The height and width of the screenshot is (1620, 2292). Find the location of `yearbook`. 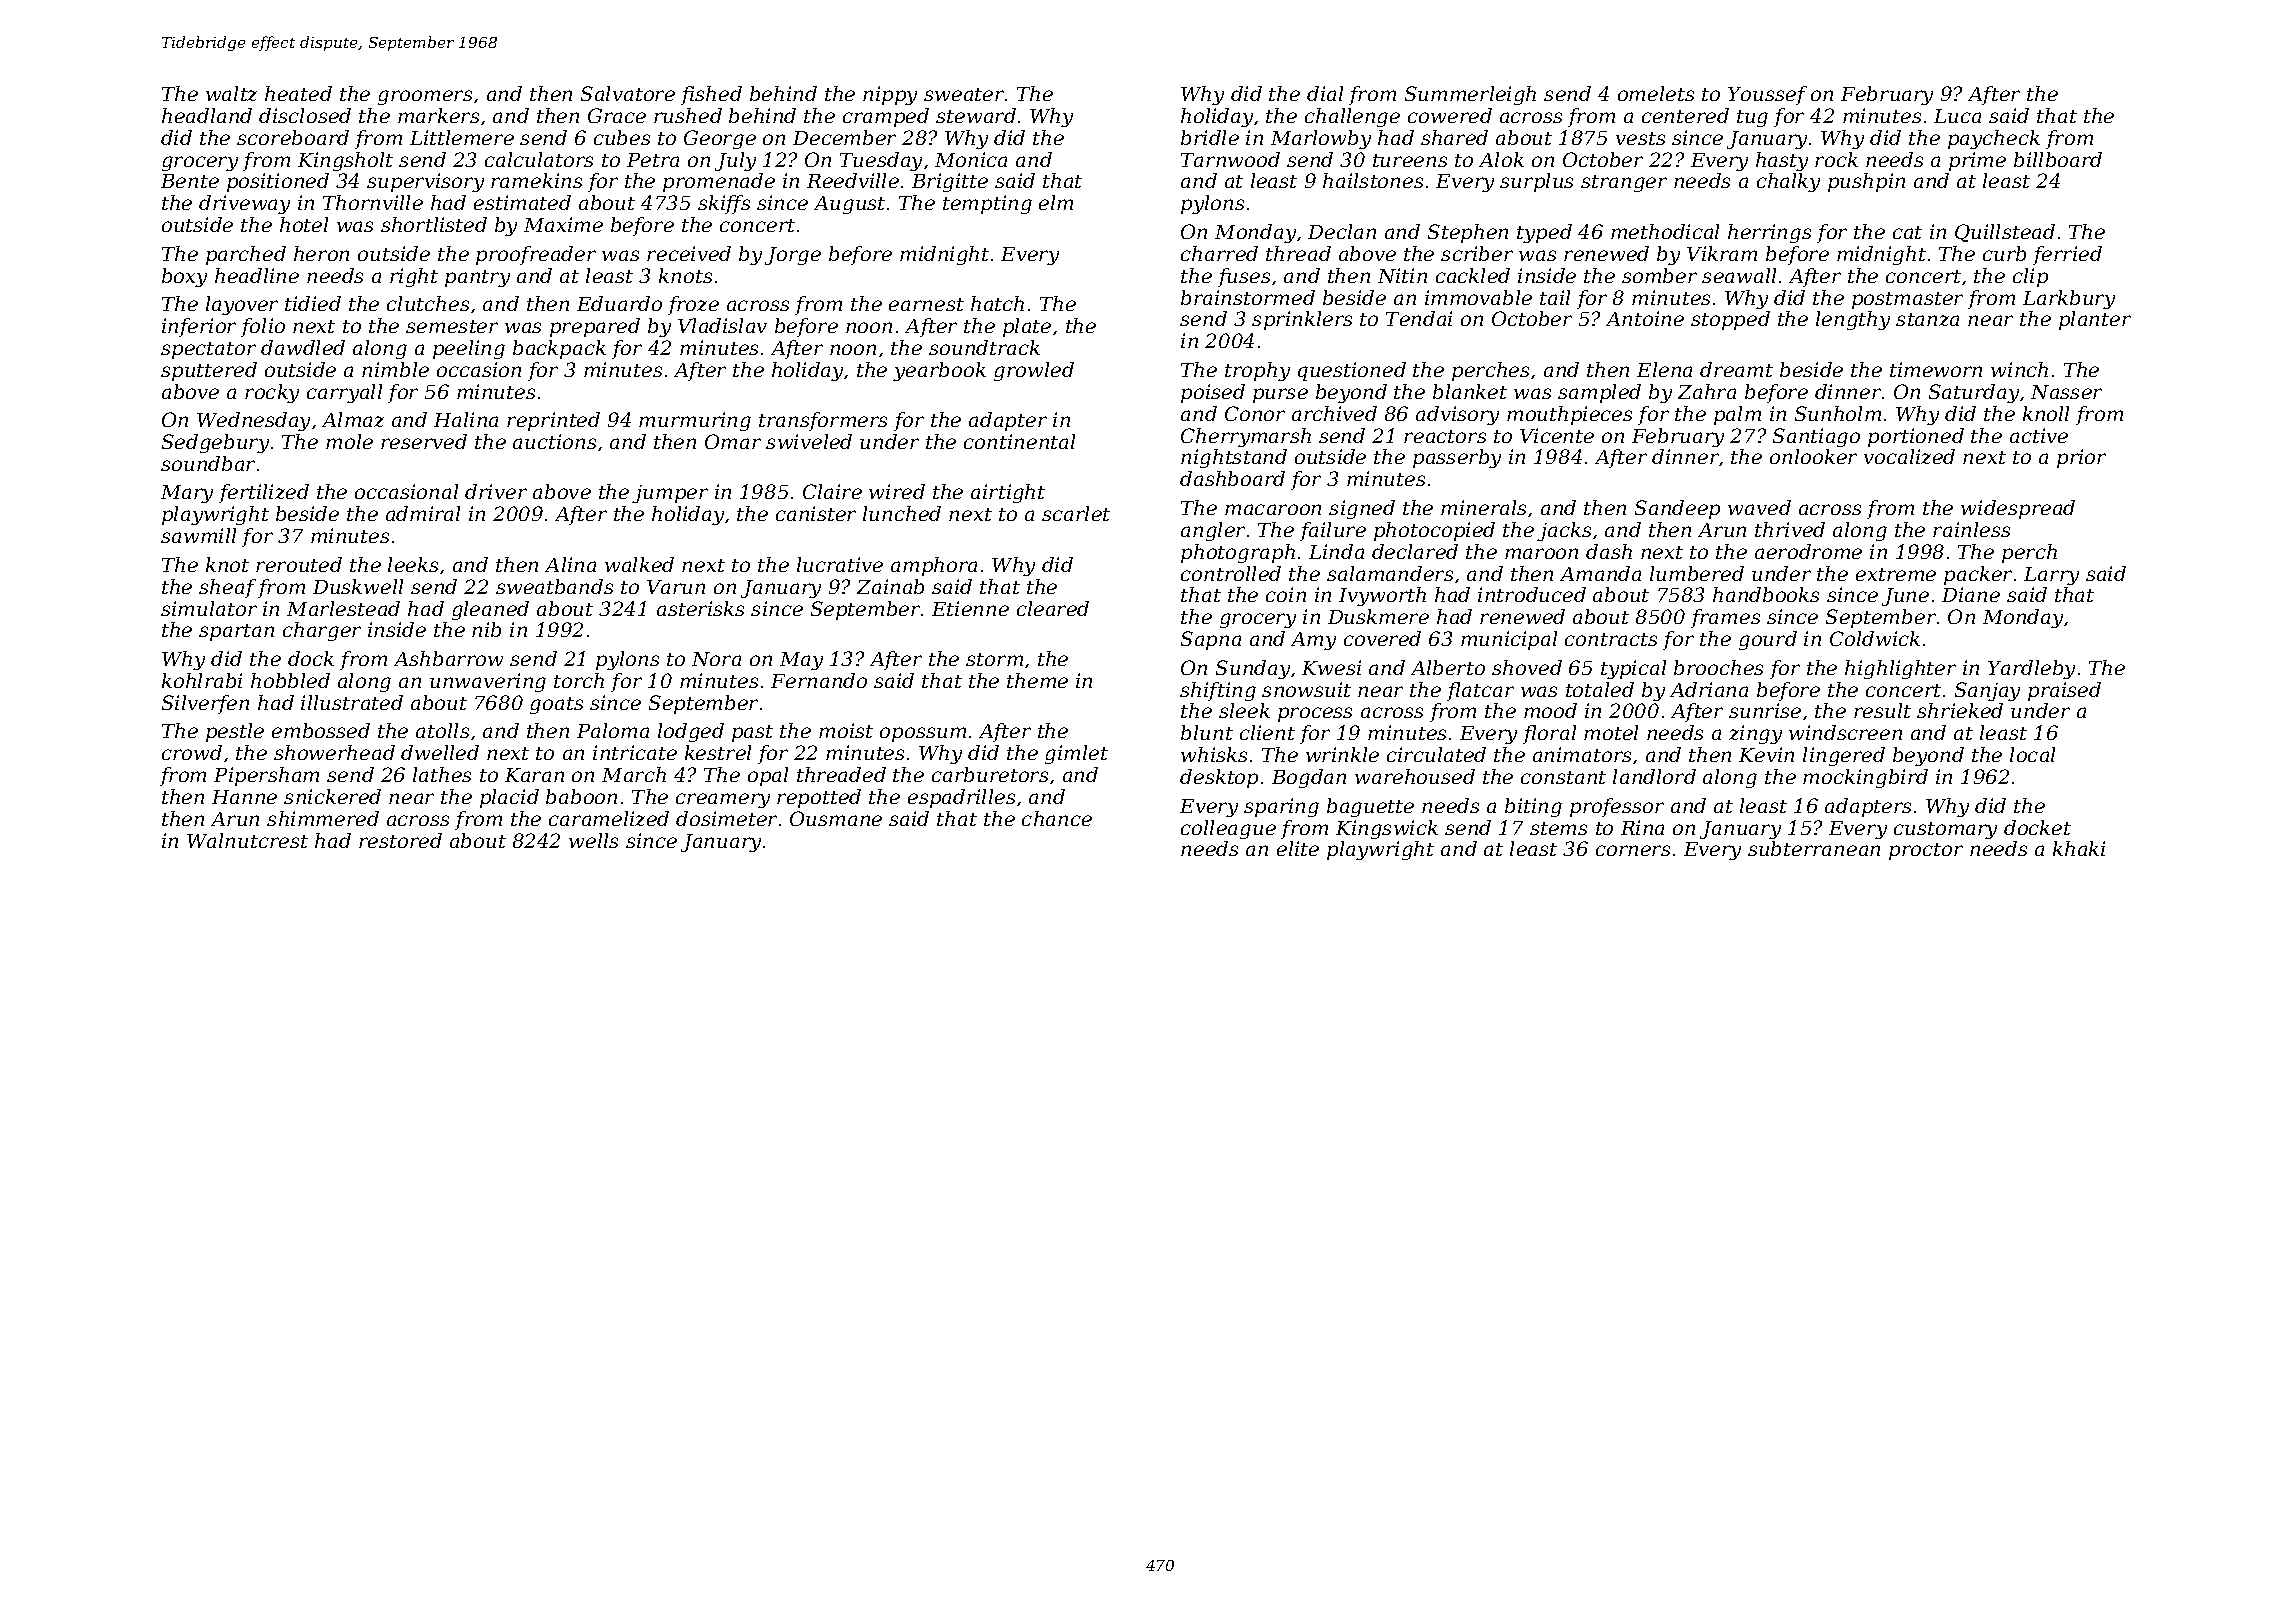

yearbook is located at coordinates (939, 371).
